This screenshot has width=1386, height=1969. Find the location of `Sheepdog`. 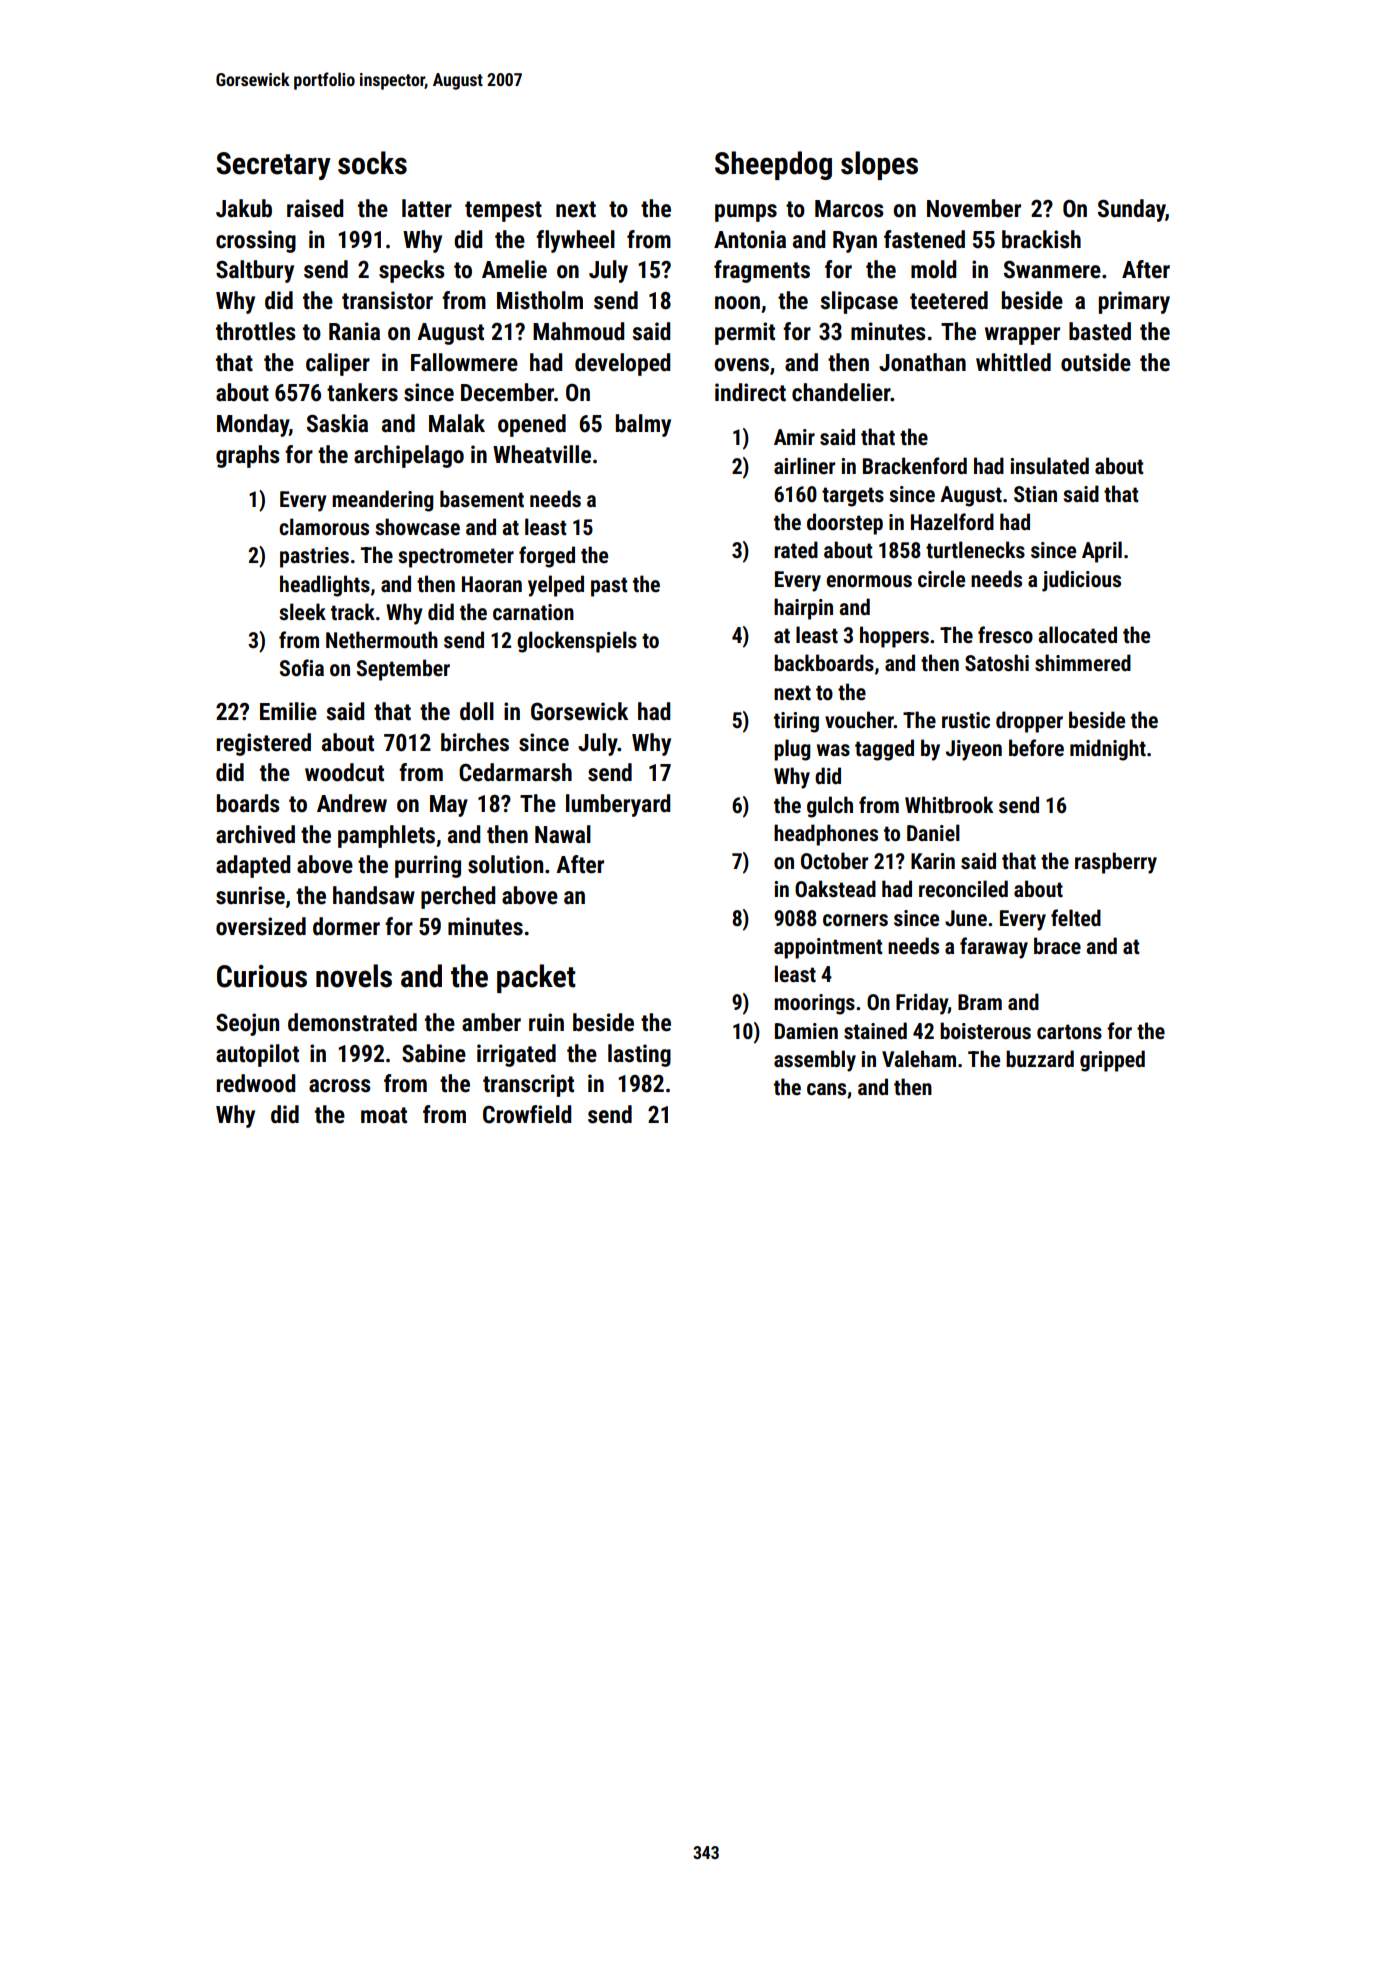

Sheepdog is located at coordinates (773, 165).
